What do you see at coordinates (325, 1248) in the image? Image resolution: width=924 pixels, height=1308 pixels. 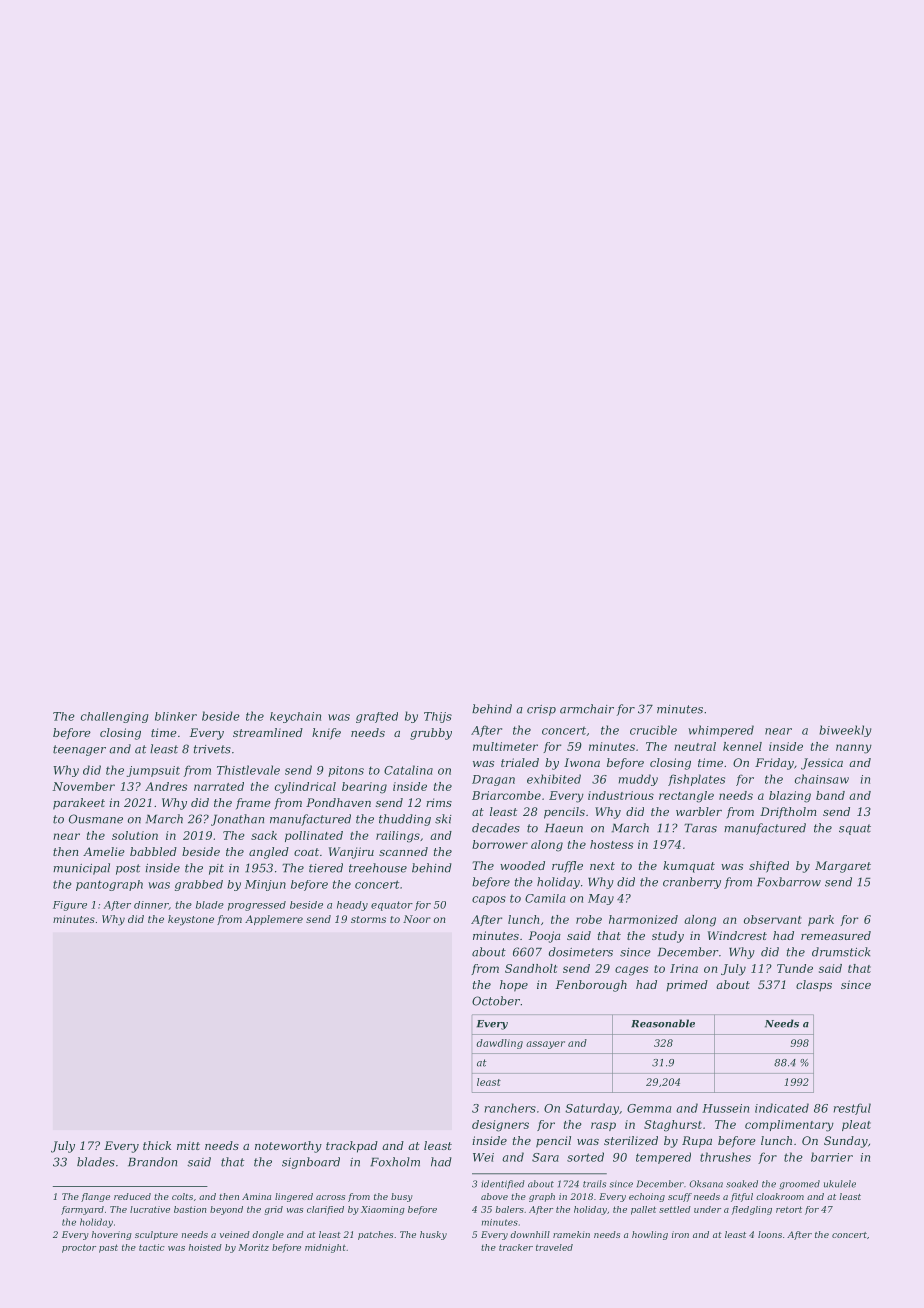 I see `midnight` at bounding box center [325, 1248].
